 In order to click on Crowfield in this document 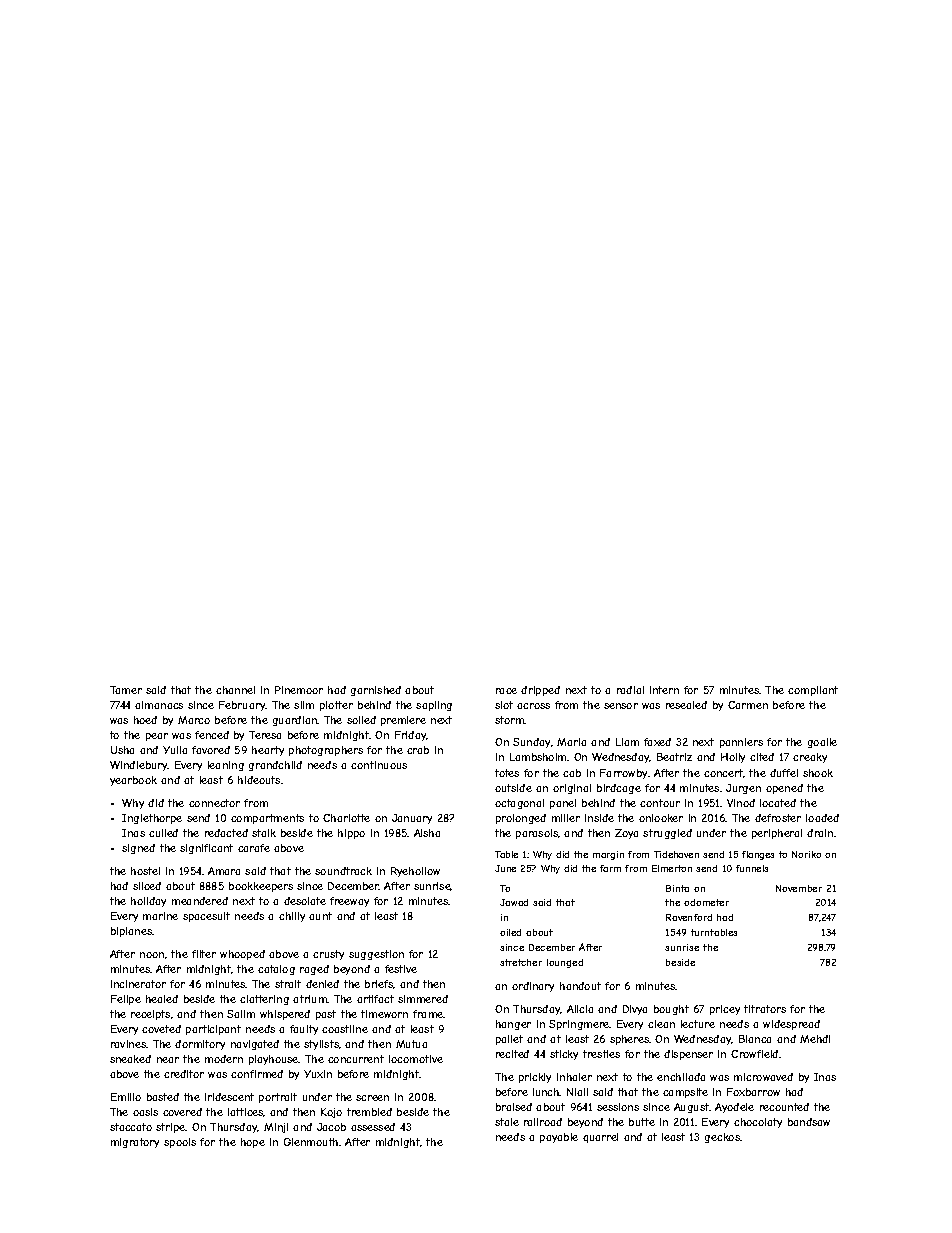, I will do `click(754, 1054)`.
